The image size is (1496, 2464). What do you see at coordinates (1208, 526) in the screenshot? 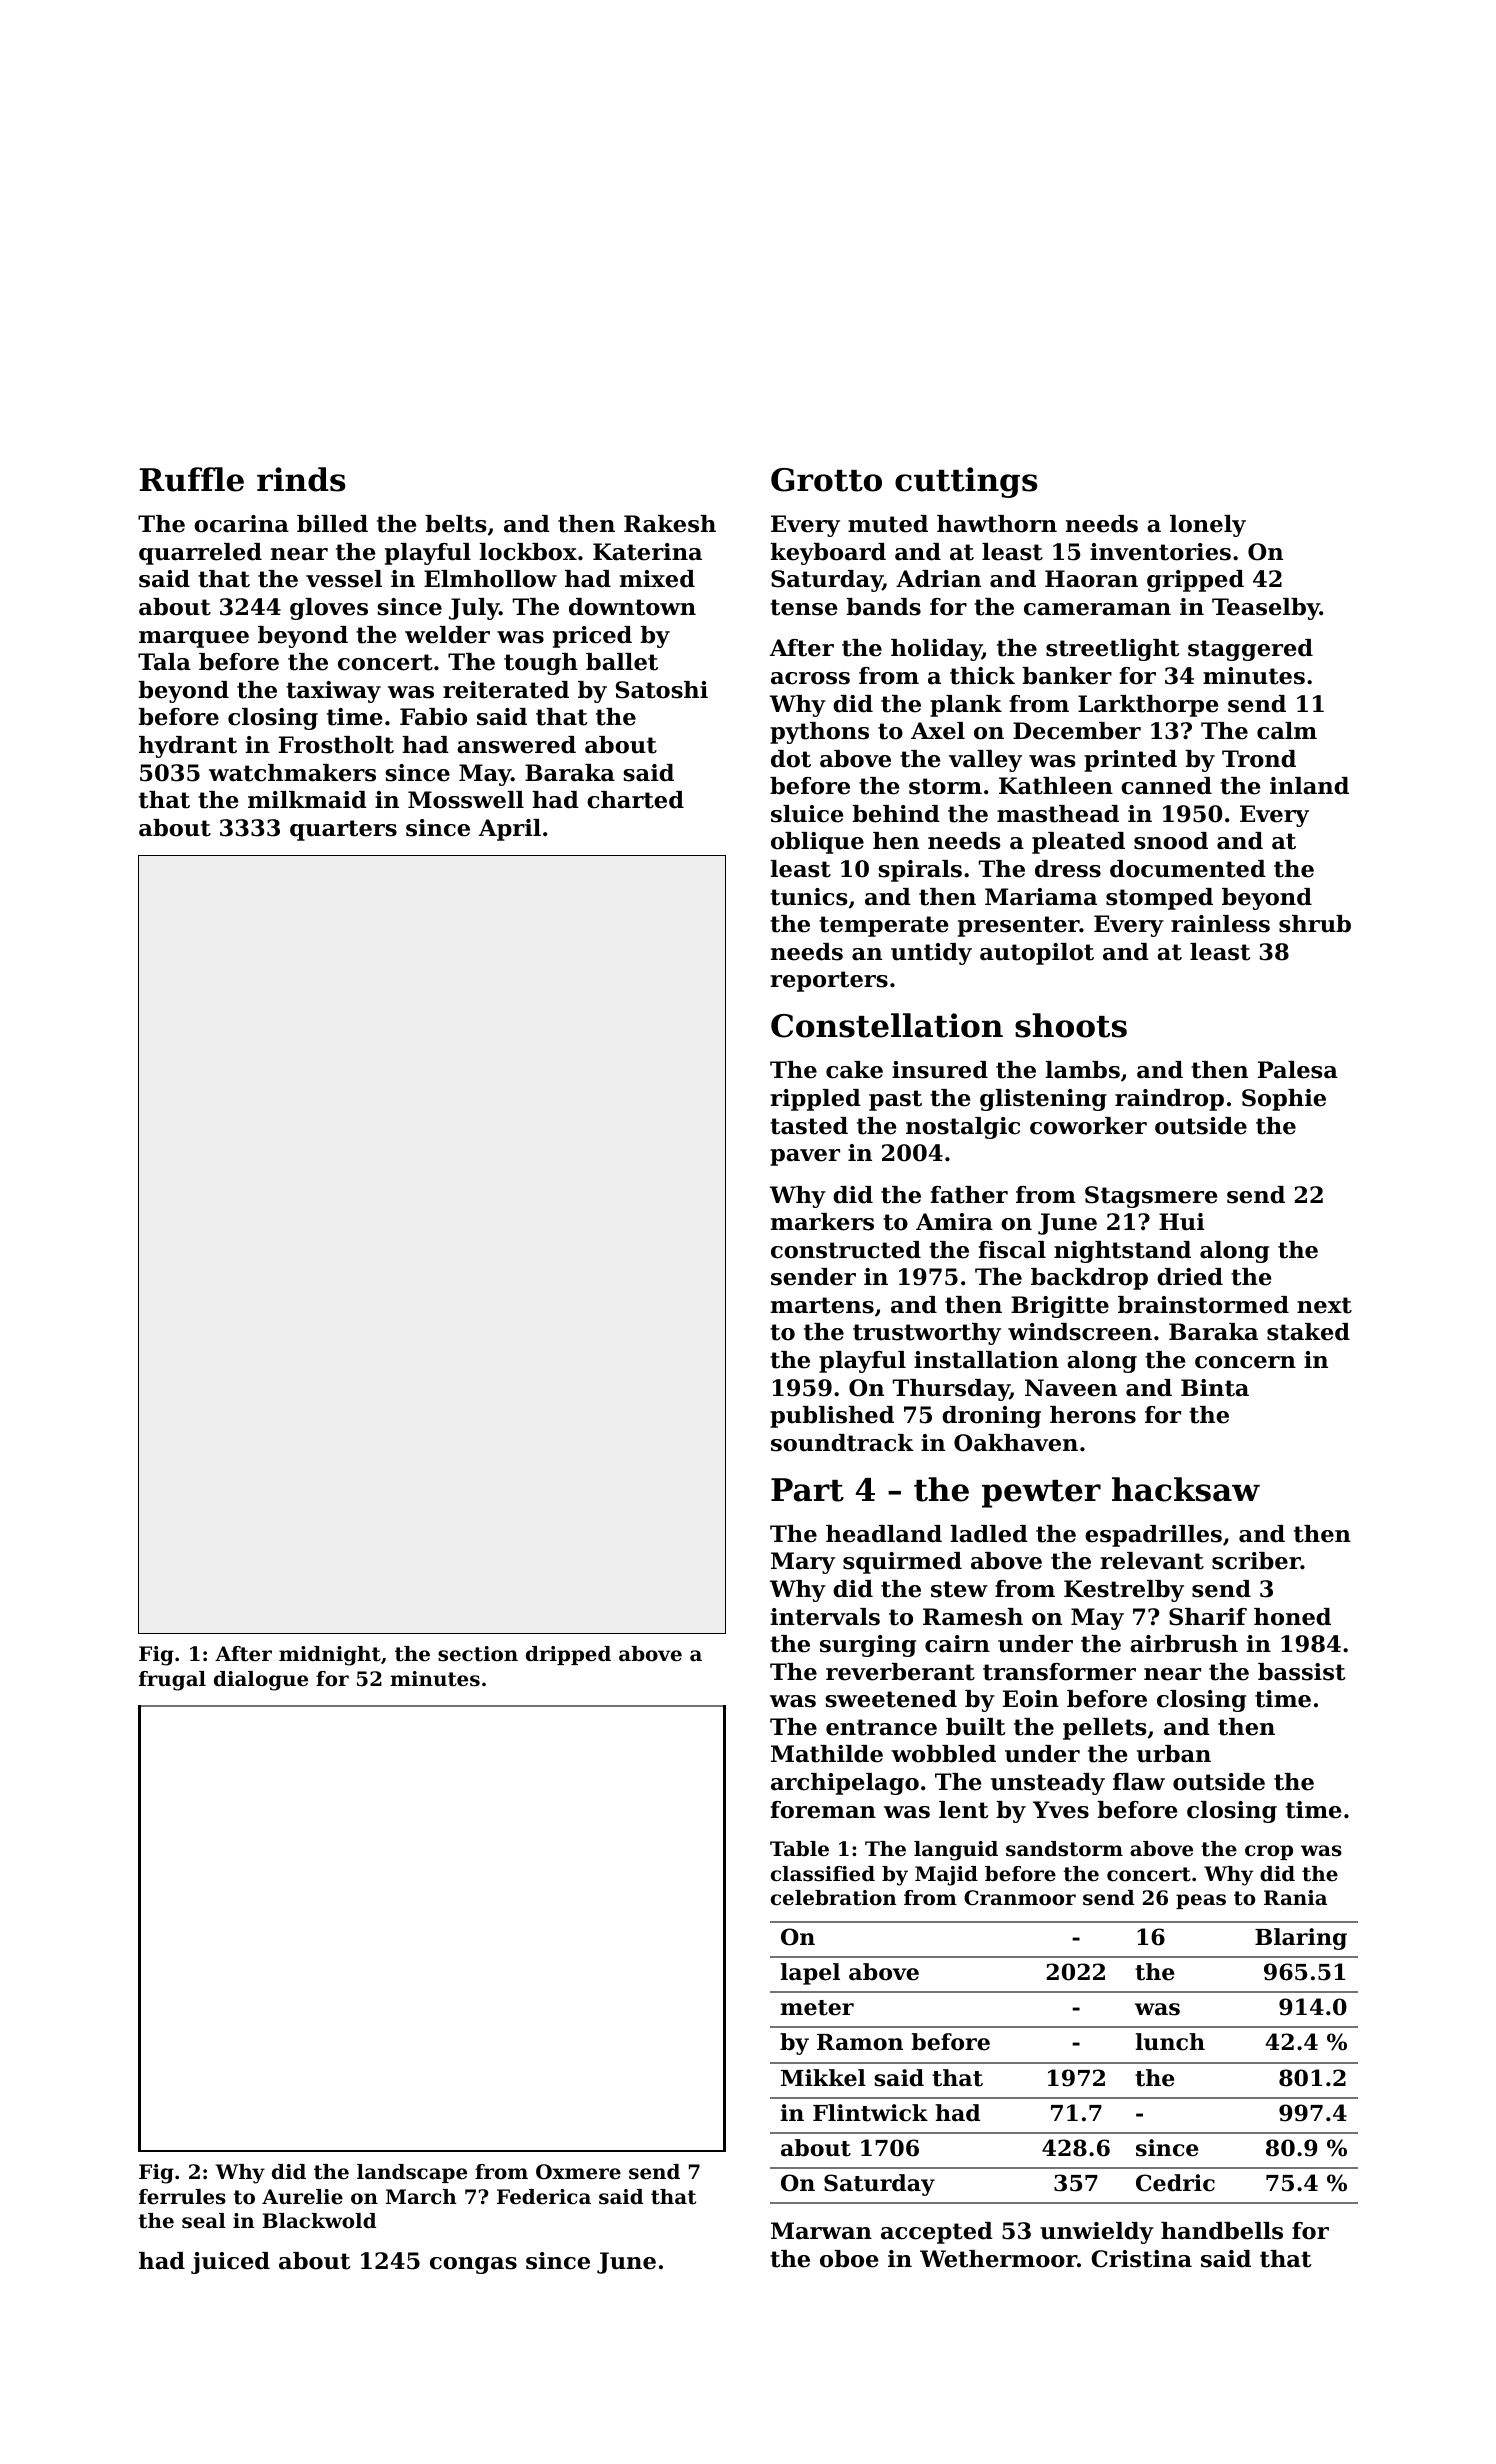
I see `lonely` at bounding box center [1208, 526].
